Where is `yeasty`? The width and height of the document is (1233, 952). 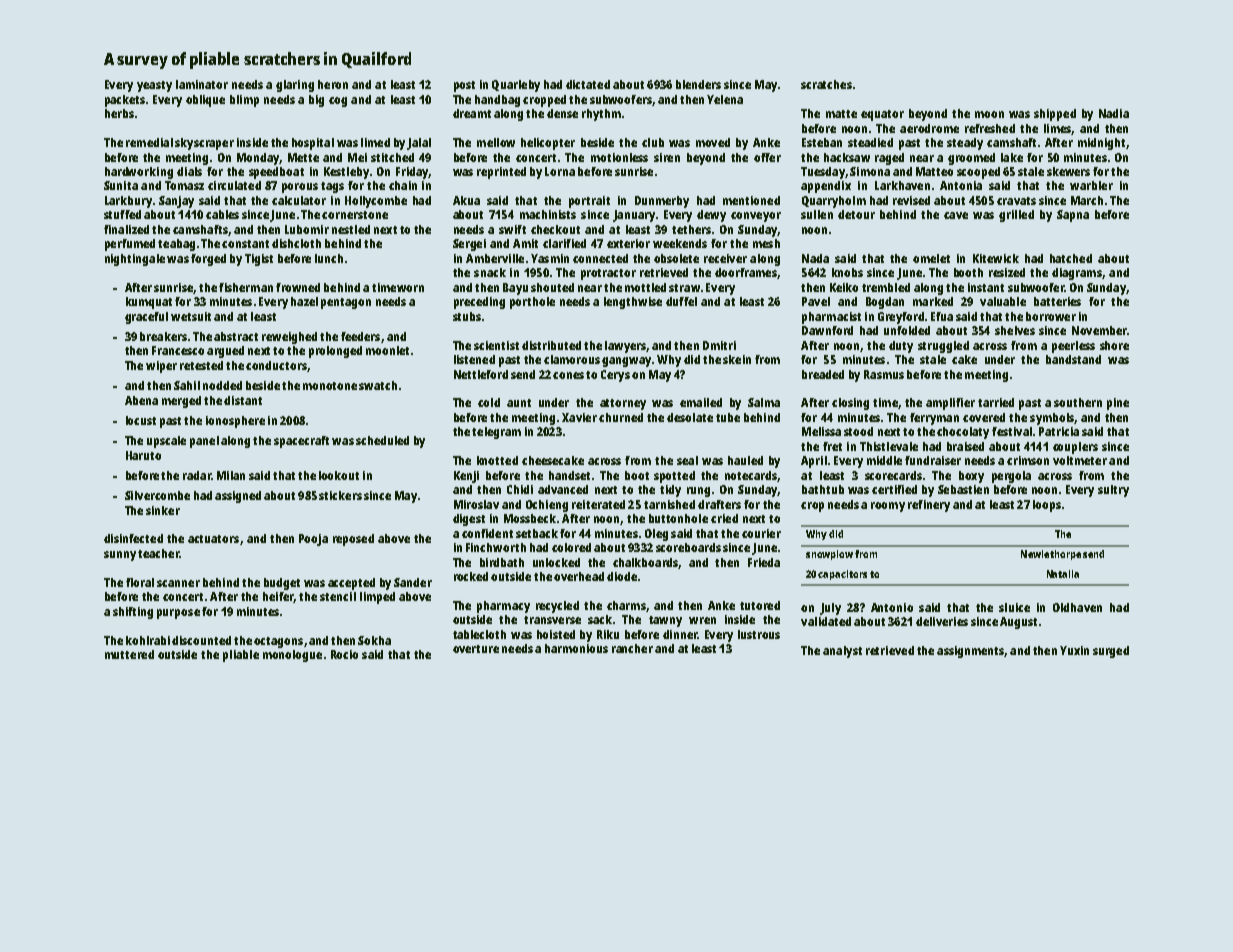 yeasty is located at coordinates (154, 86).
